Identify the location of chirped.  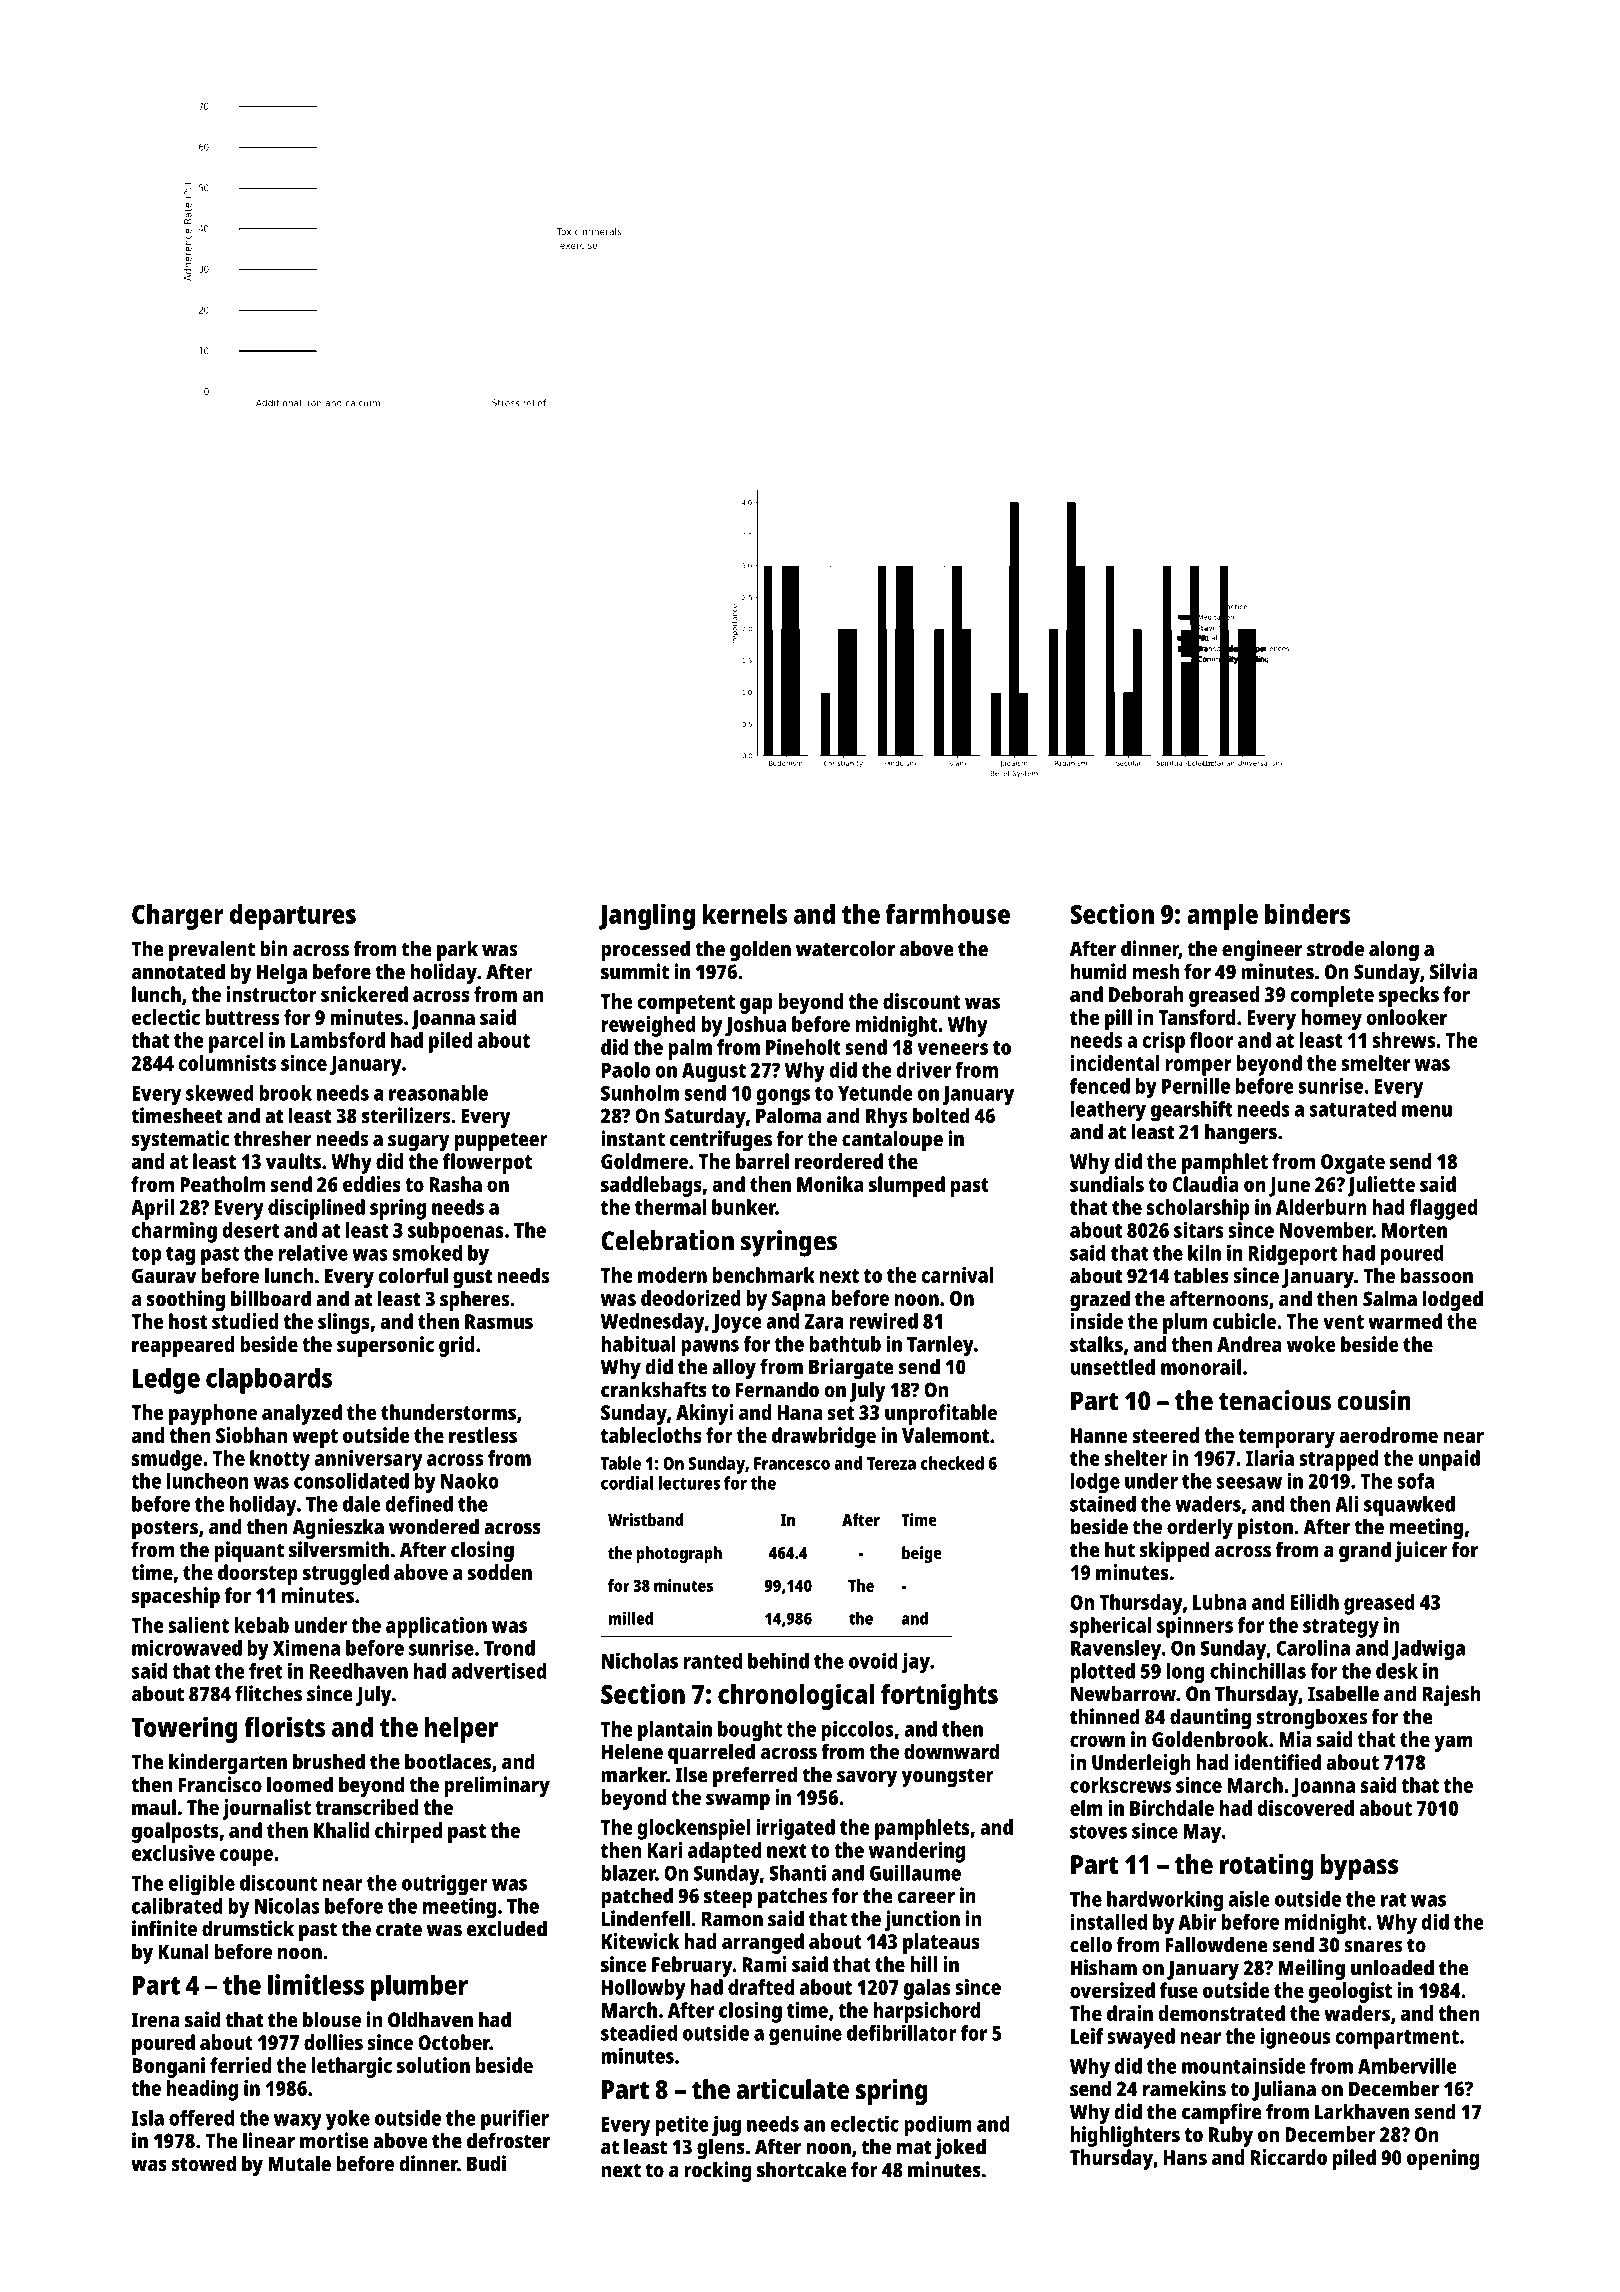
(408, 1832).
